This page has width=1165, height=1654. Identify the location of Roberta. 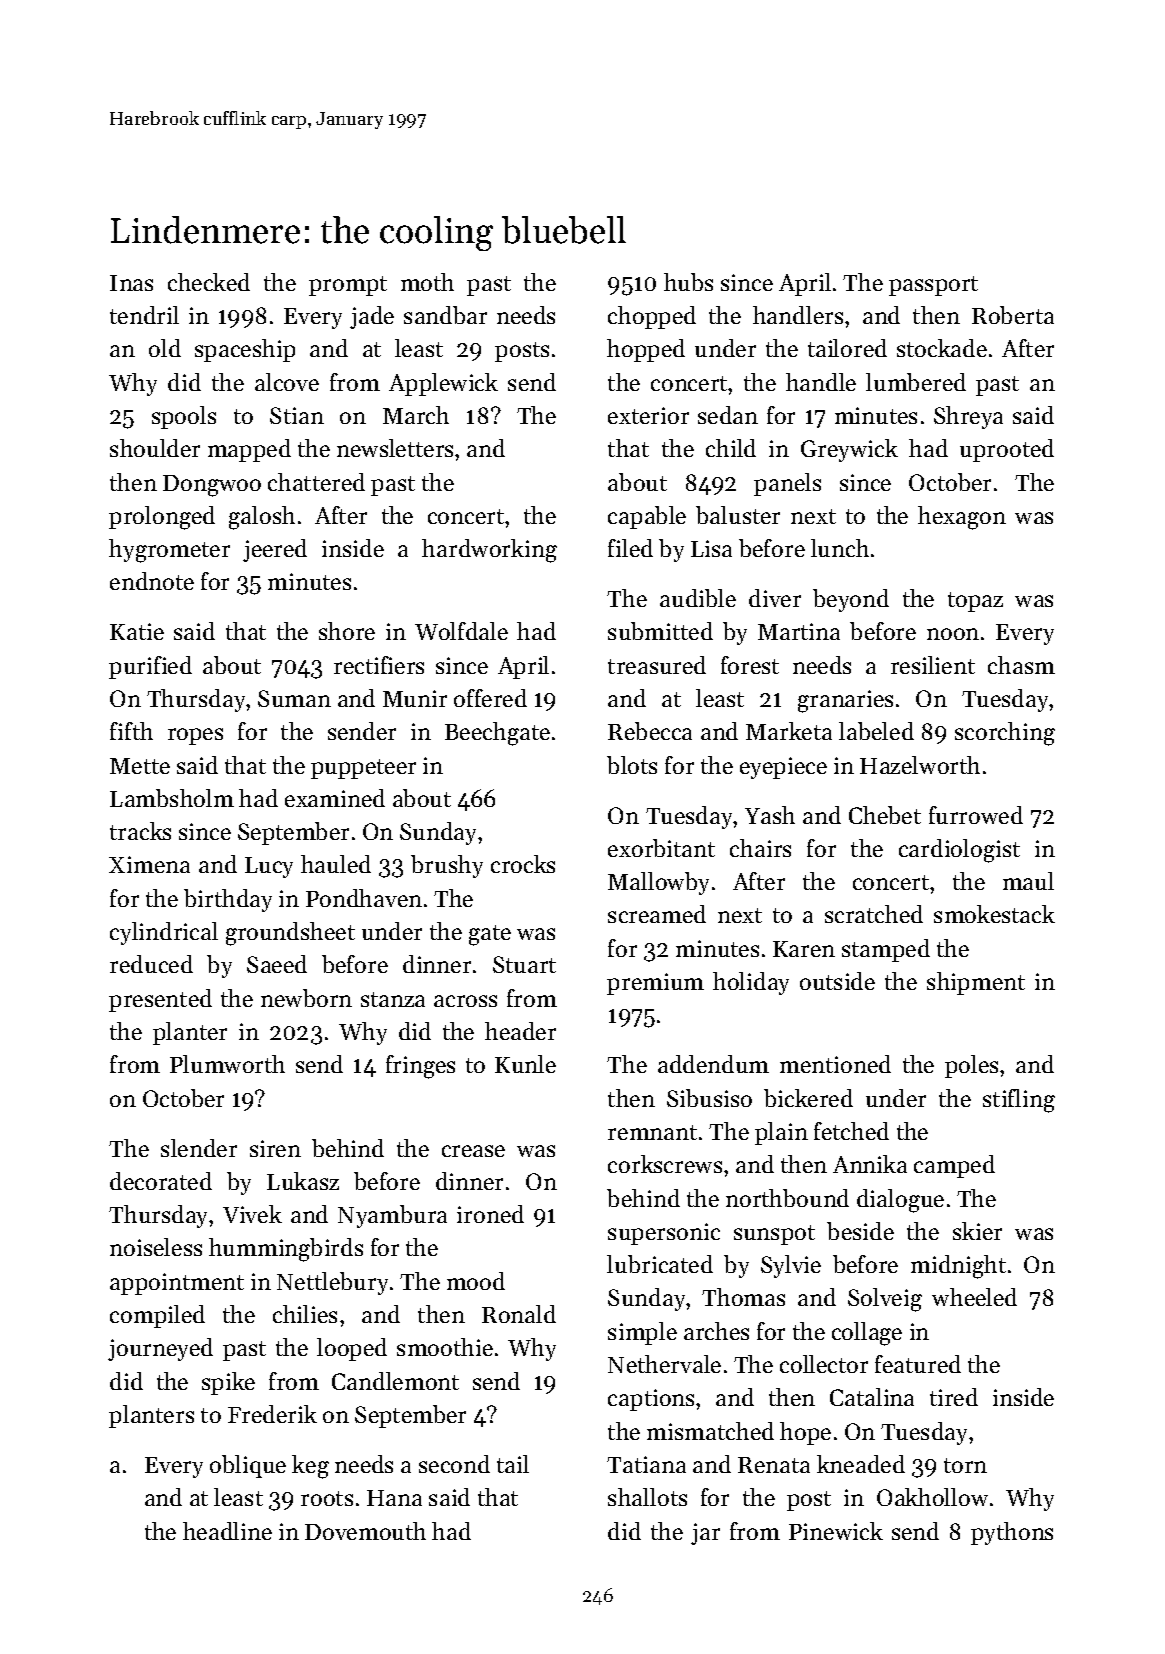
(1013, 315).
